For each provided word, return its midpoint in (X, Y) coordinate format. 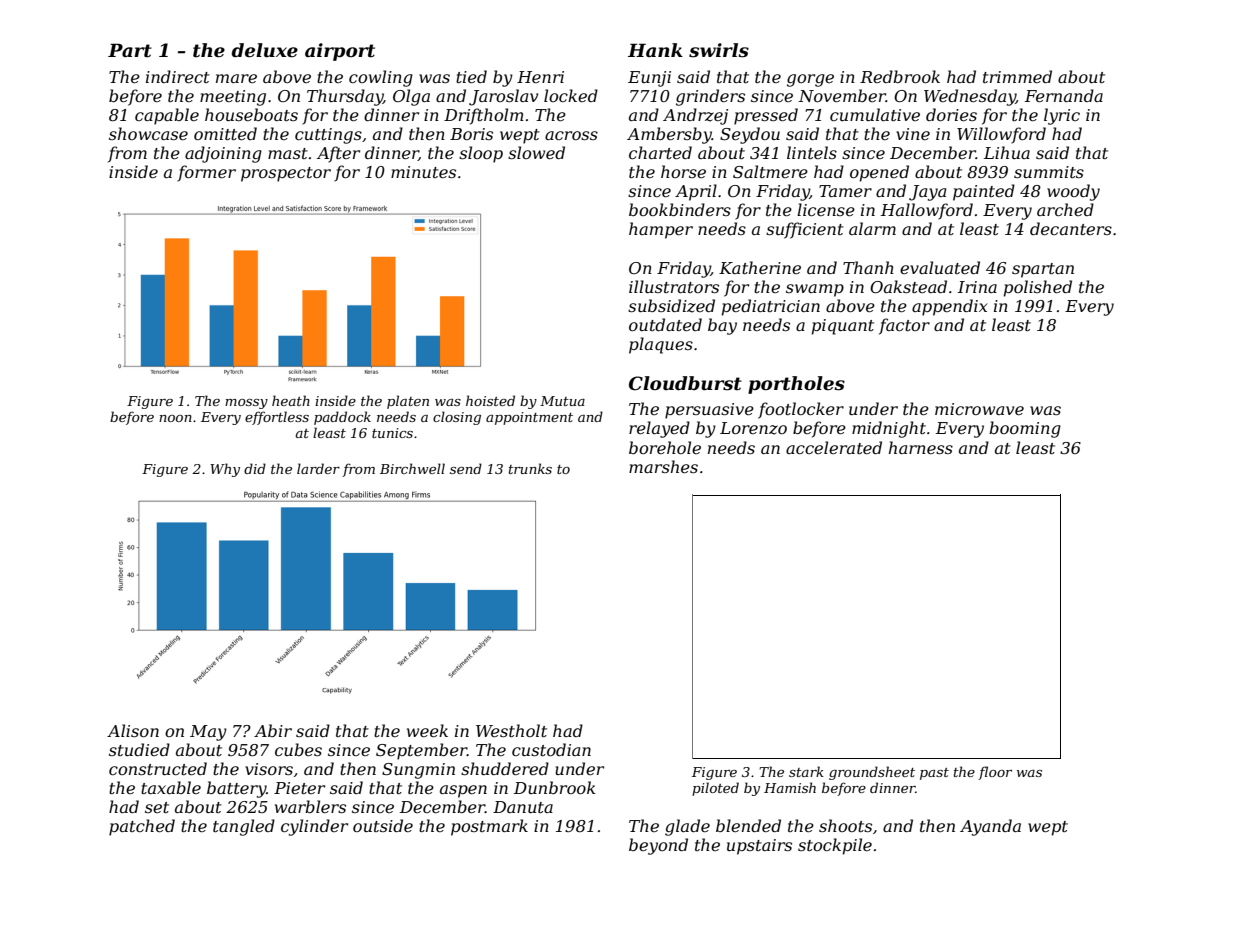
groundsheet (872, 773)
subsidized (671, 306)
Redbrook (900, 76)
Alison (133, 730)
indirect (178, 76)
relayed (659, 429)
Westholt (511, 730)
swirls (719, 50)
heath (291, 400)
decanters (1071, 228)
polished (1038, 288)
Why (225, 470)
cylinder (314, 827)
